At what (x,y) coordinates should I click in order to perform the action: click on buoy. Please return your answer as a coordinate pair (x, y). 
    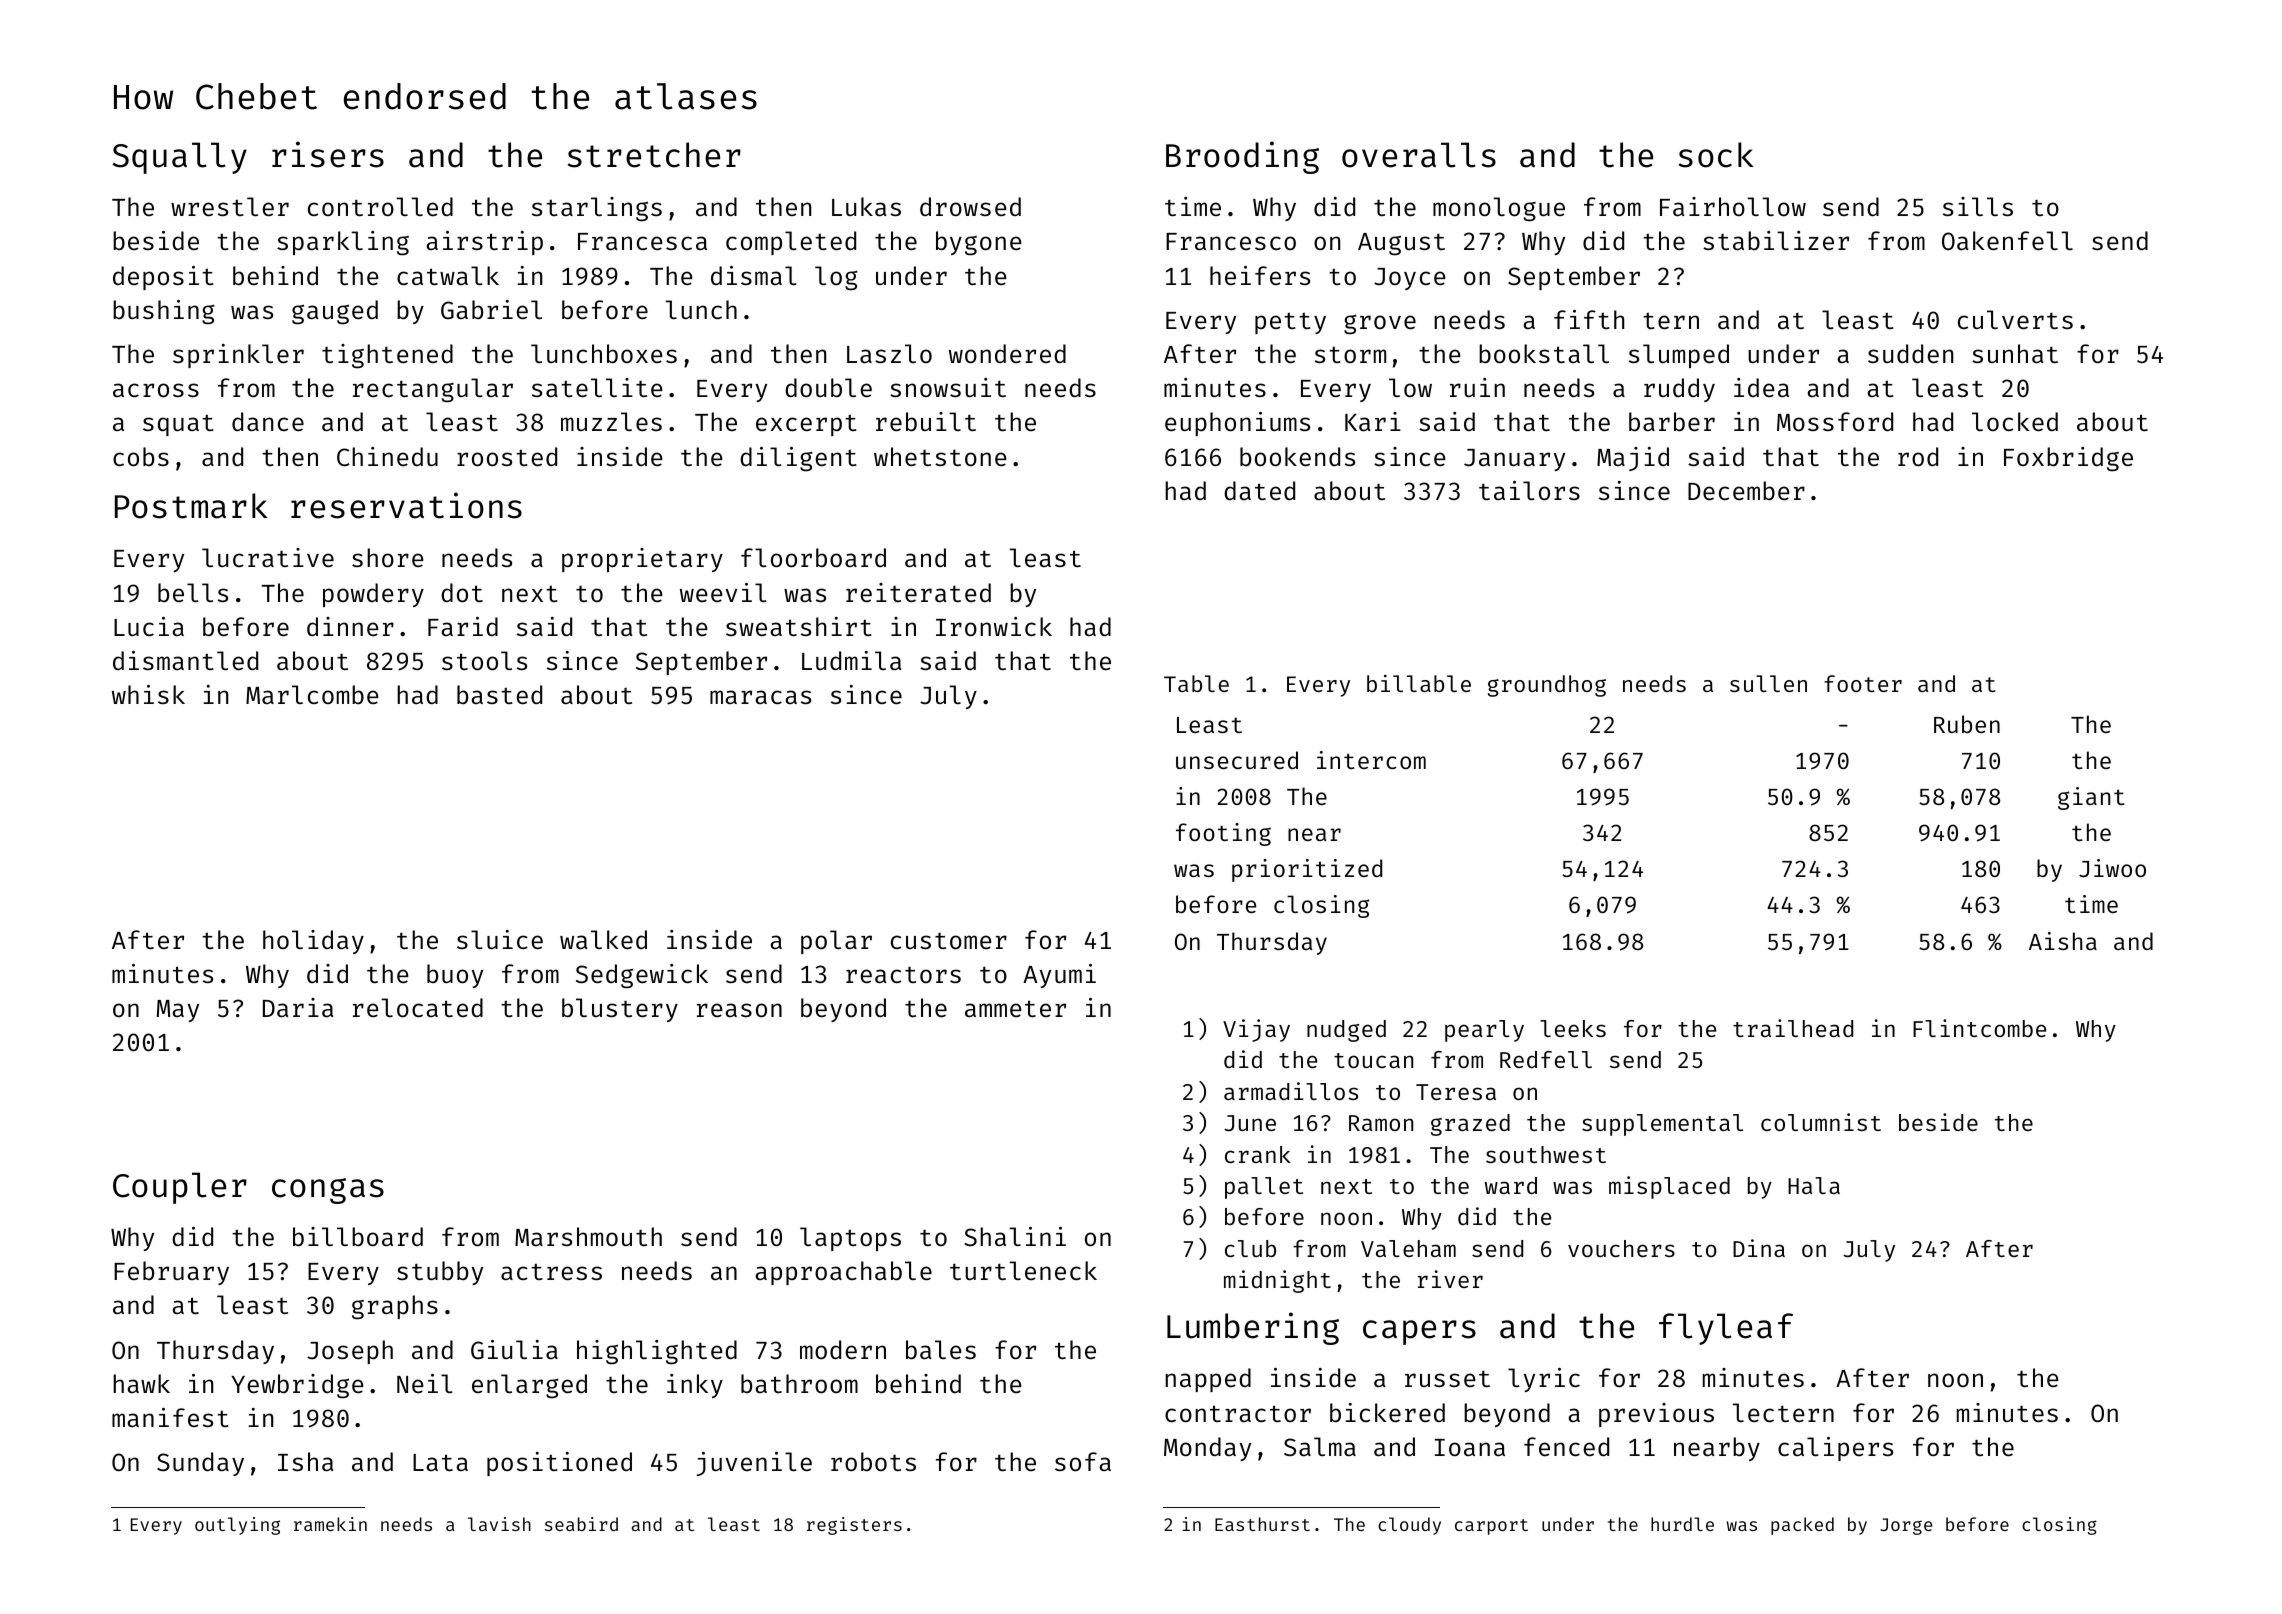
    Looking at the image, I should click on (455, 976).
